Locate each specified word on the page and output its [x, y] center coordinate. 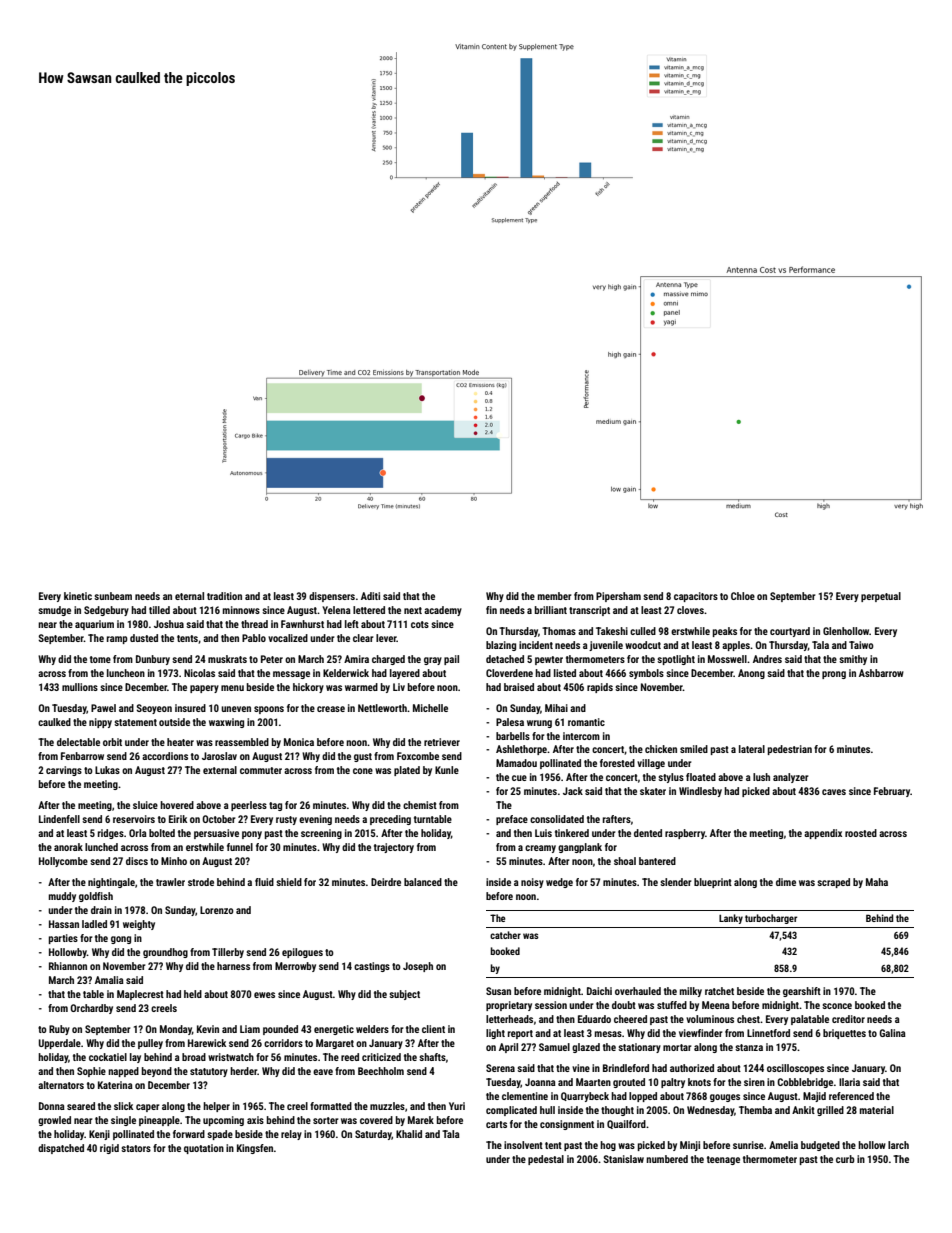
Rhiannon [68, 966]
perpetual [881, 597]
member [555, 596]
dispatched [61, 1149]
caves [834, 792]
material [877, 1110]
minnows [241, 610]
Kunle [447, 770]
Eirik [178, 819]
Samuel [554, 1047]
